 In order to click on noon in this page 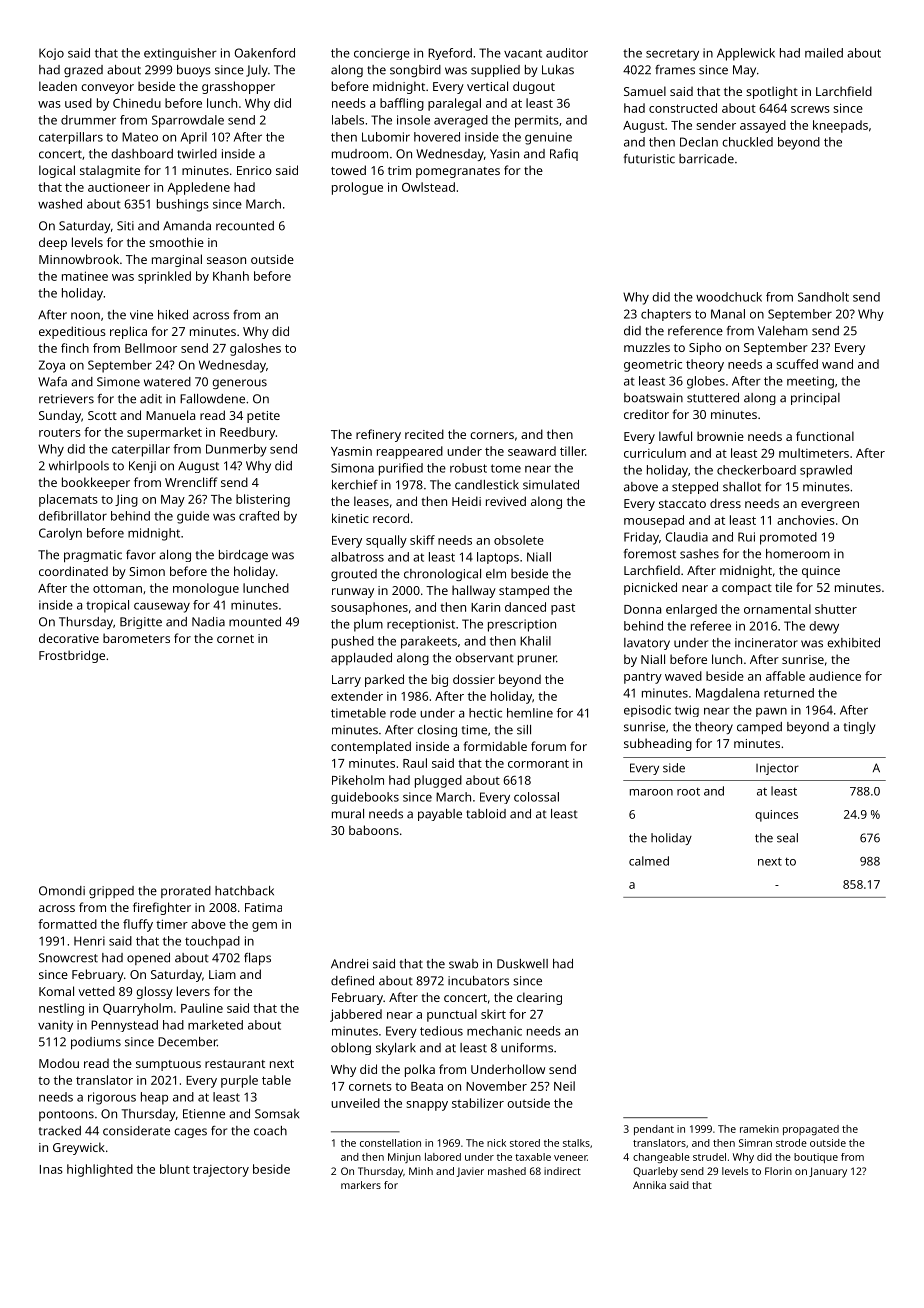, I will do `click(85, 316)`.
